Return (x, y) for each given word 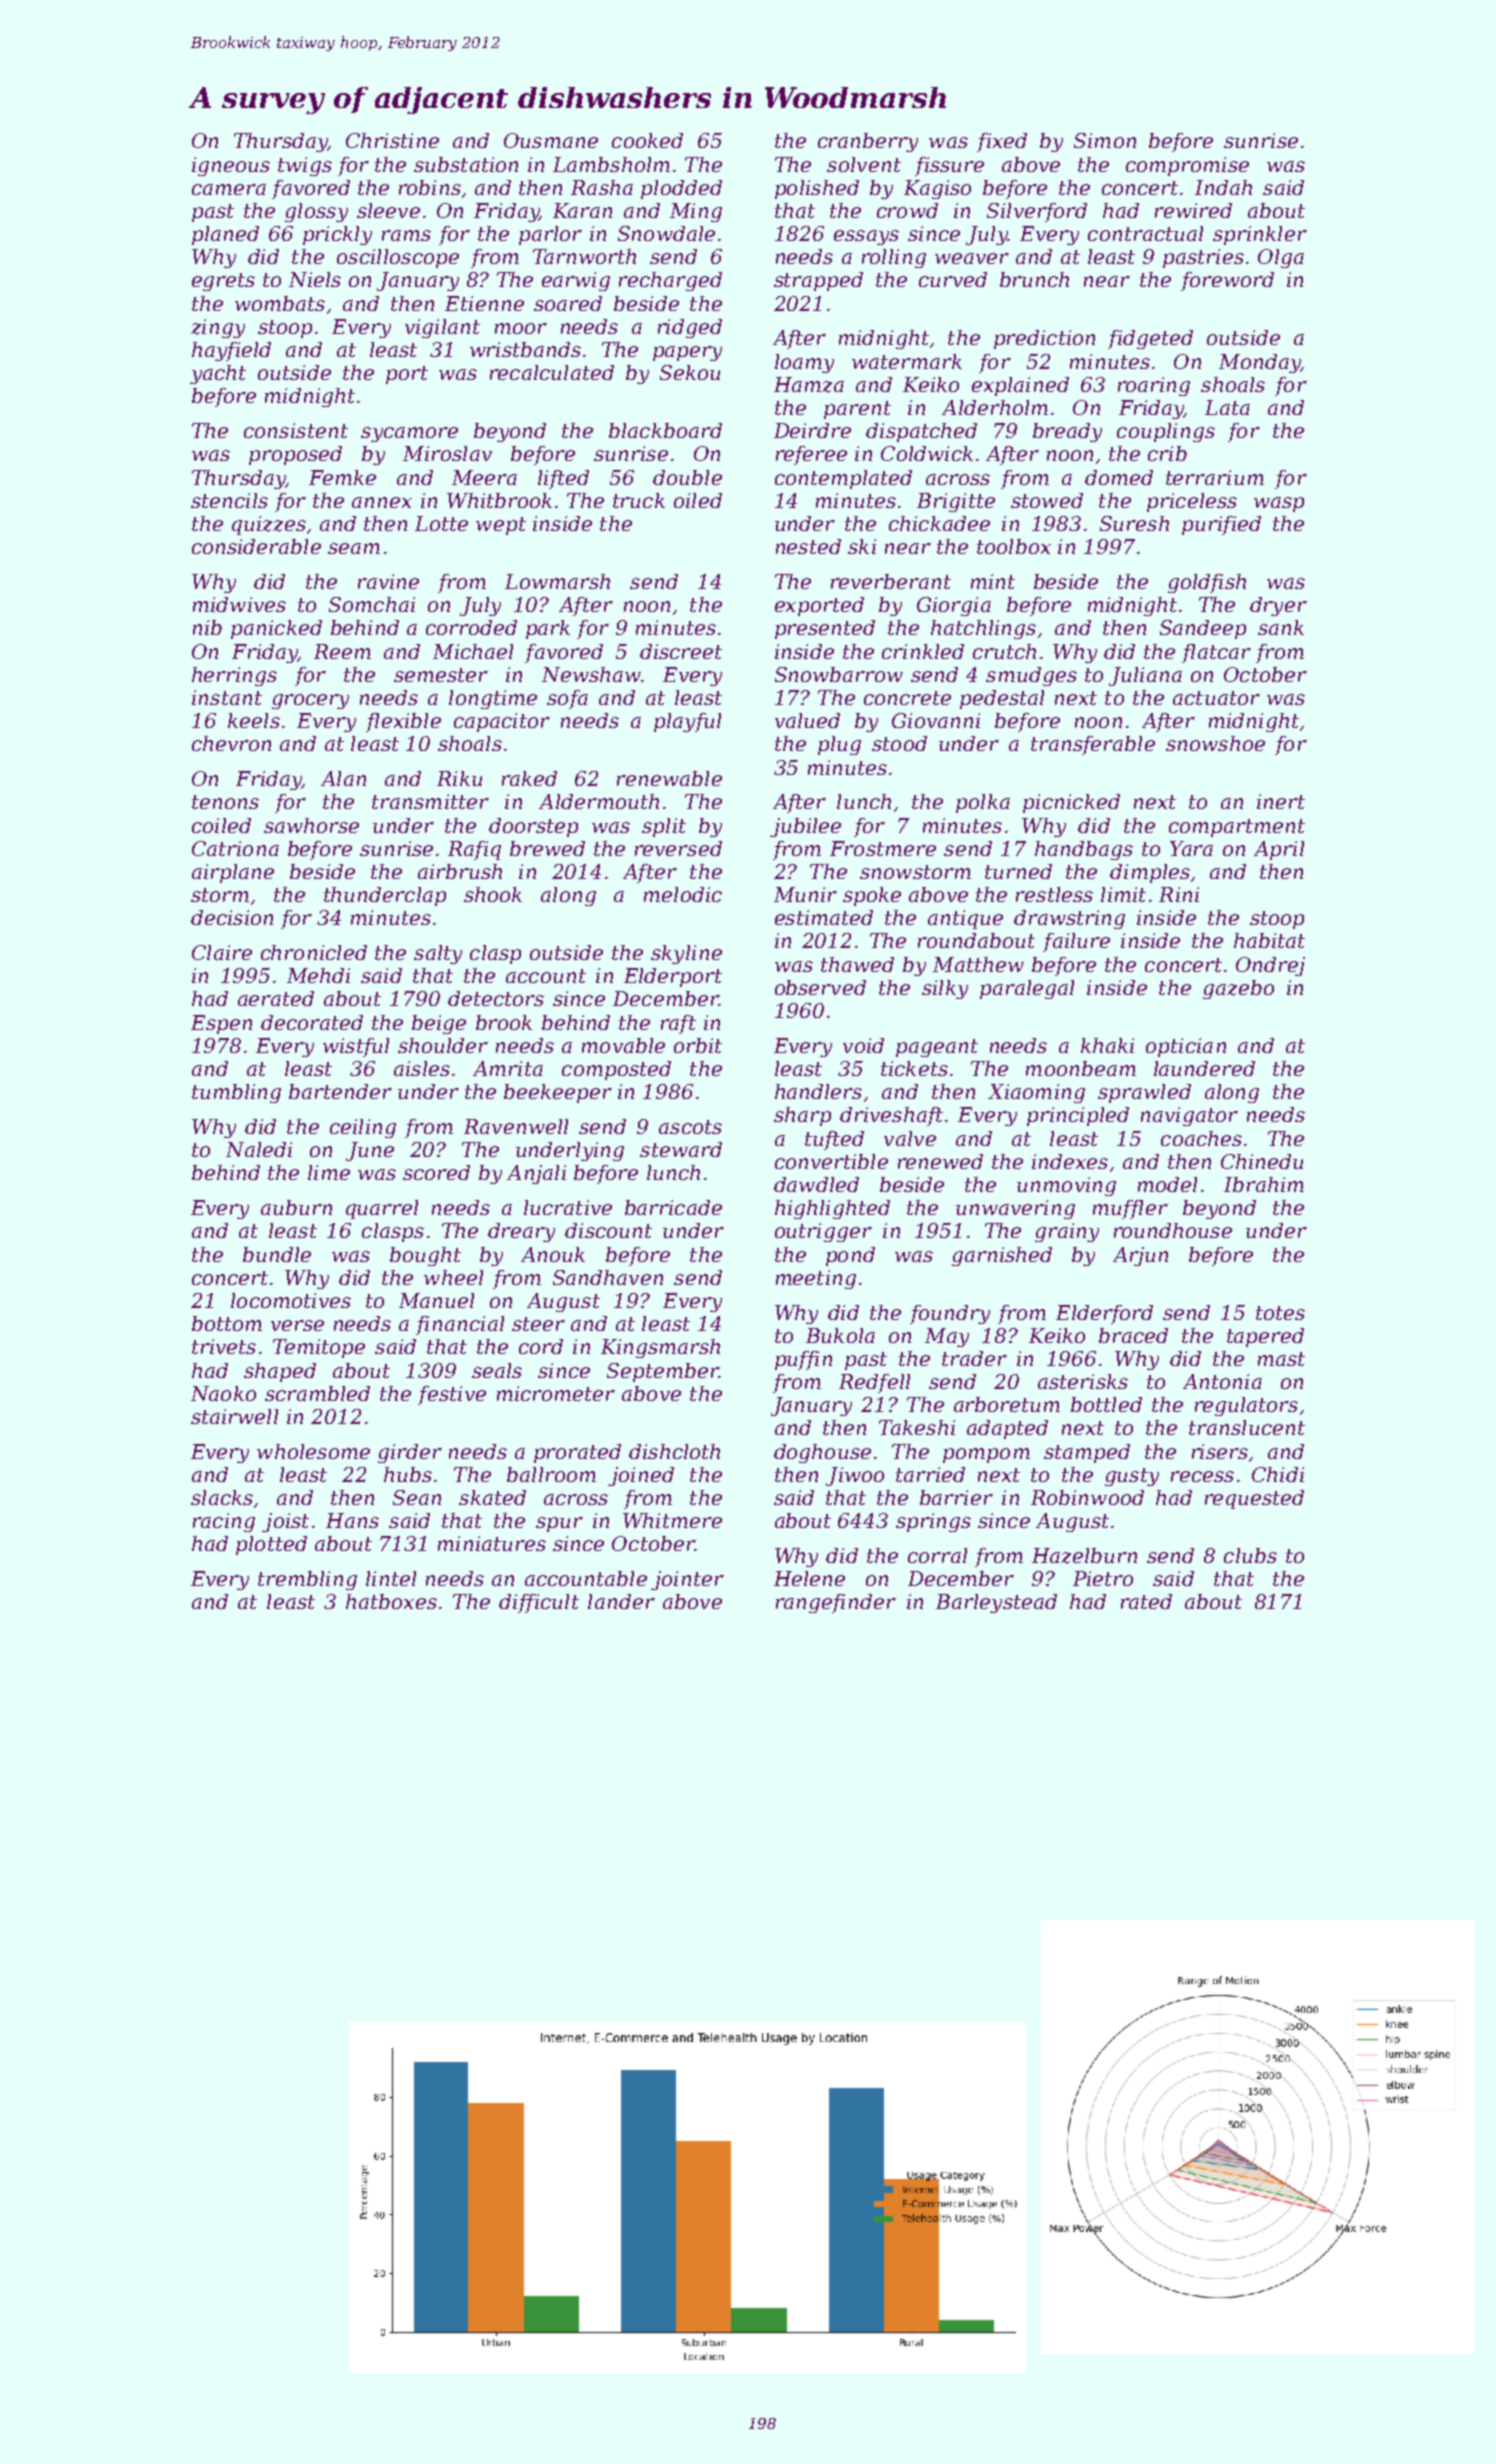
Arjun (1140, 1256)
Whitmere (672, 1520)
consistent (296, 430)
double (687, 477)
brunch (1034, 279)
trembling (307, 1580)
